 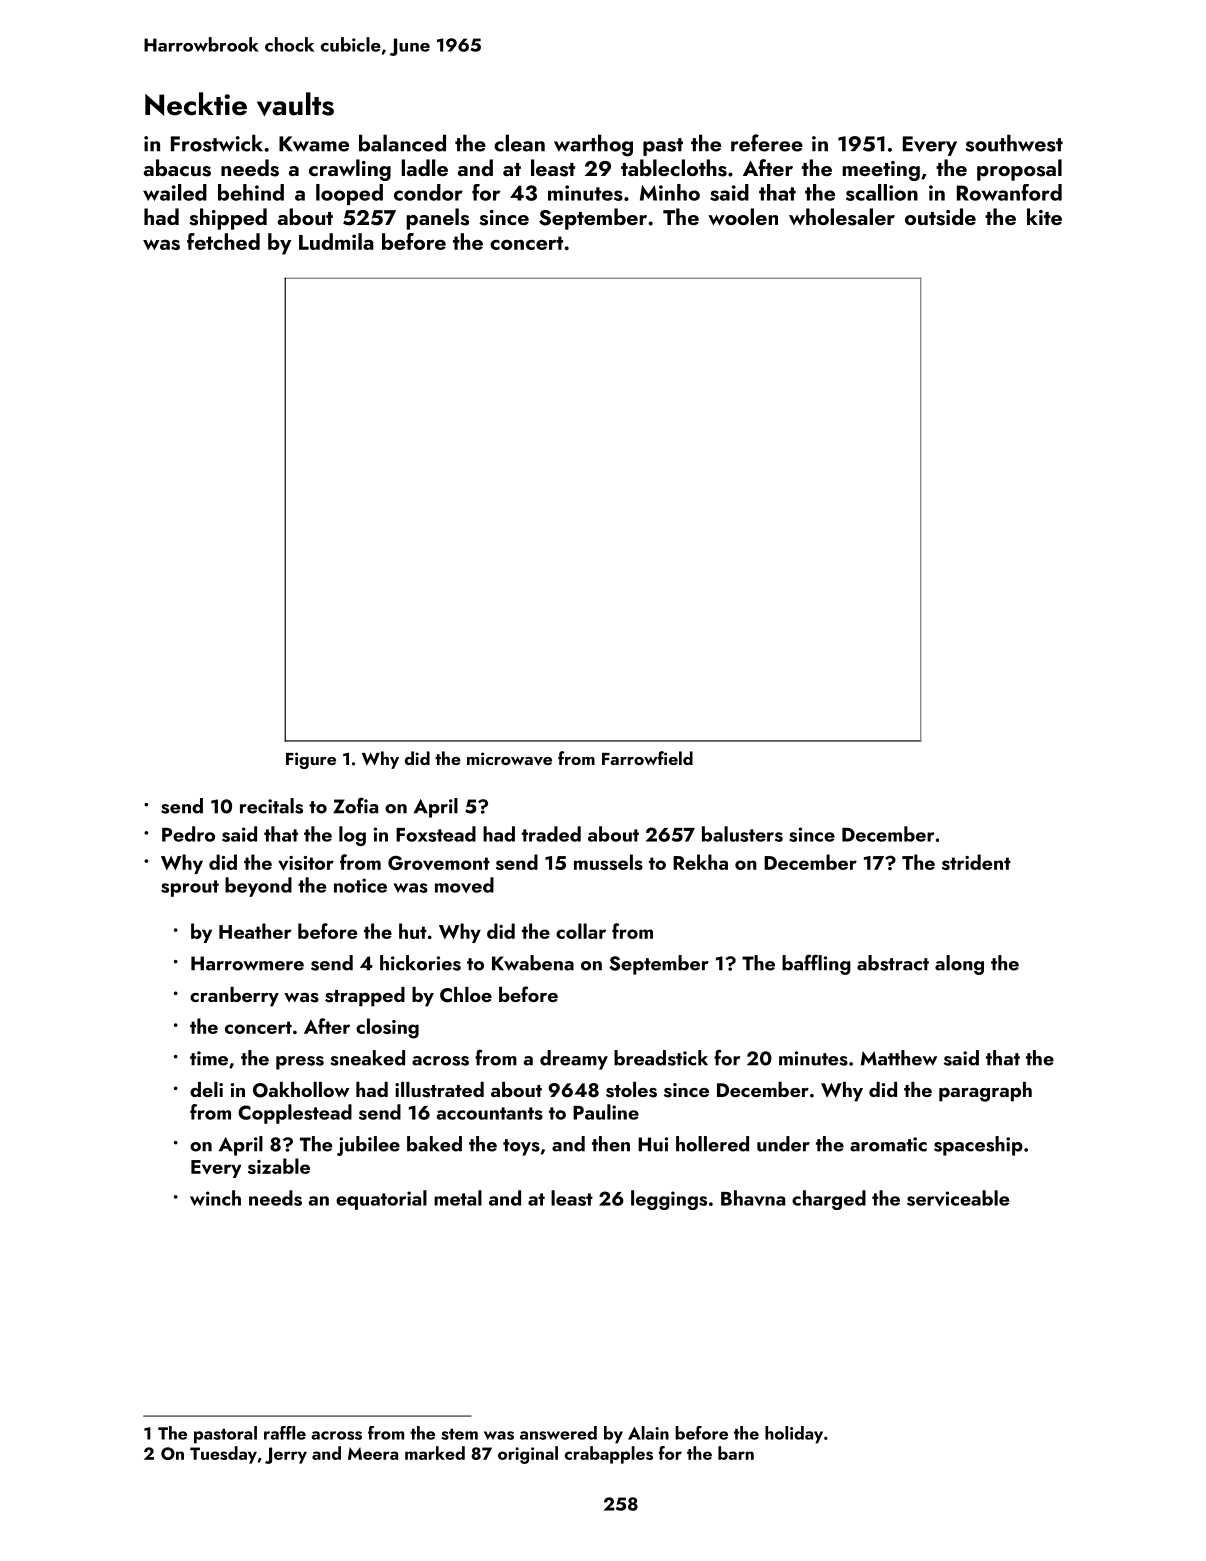 What do you see at coordinates (1014, 143) in the screenshot?
I see `southwest` at bounding box center [1014, 143].
